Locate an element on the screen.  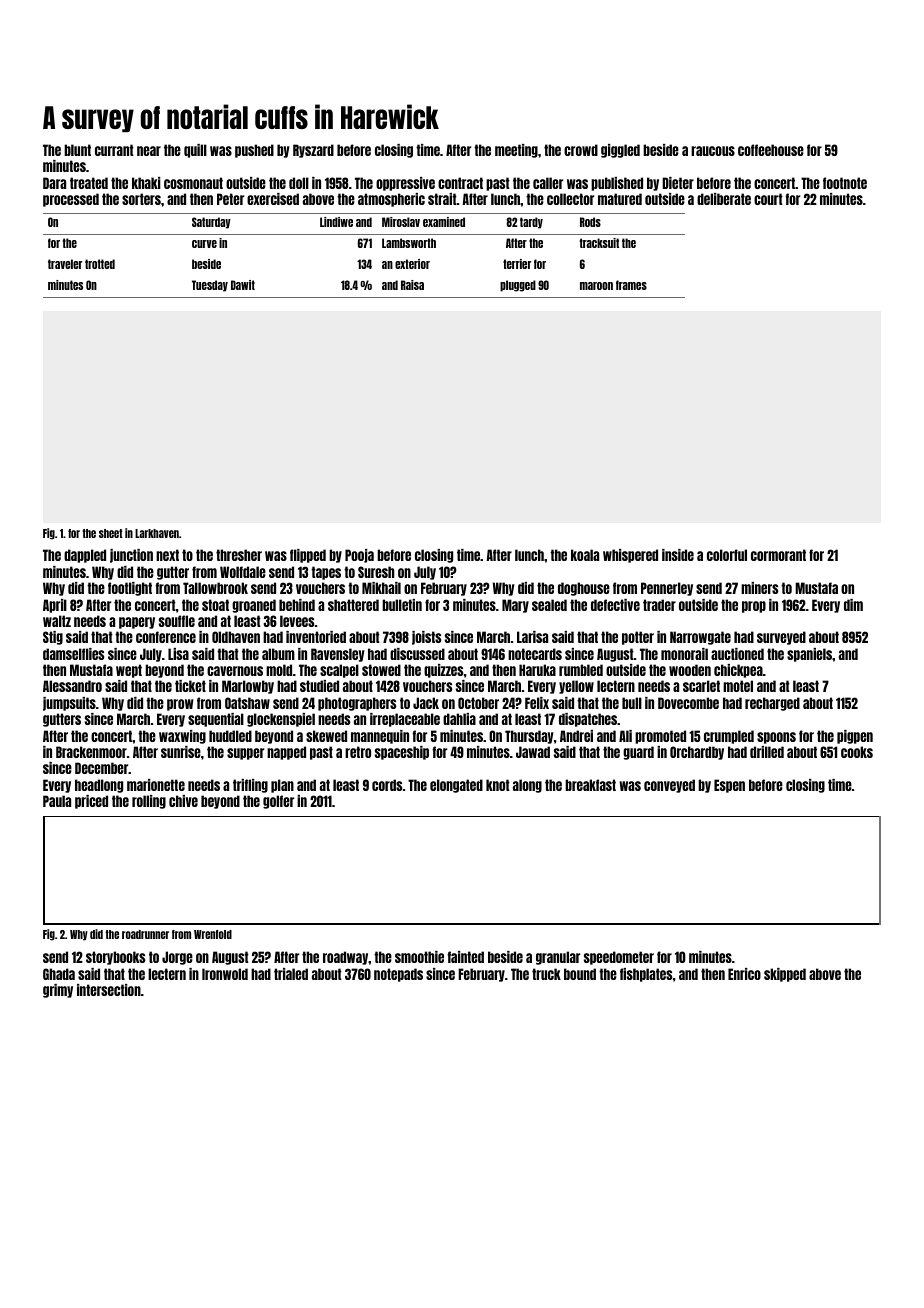
truck is located at coordinates (546, 974).
